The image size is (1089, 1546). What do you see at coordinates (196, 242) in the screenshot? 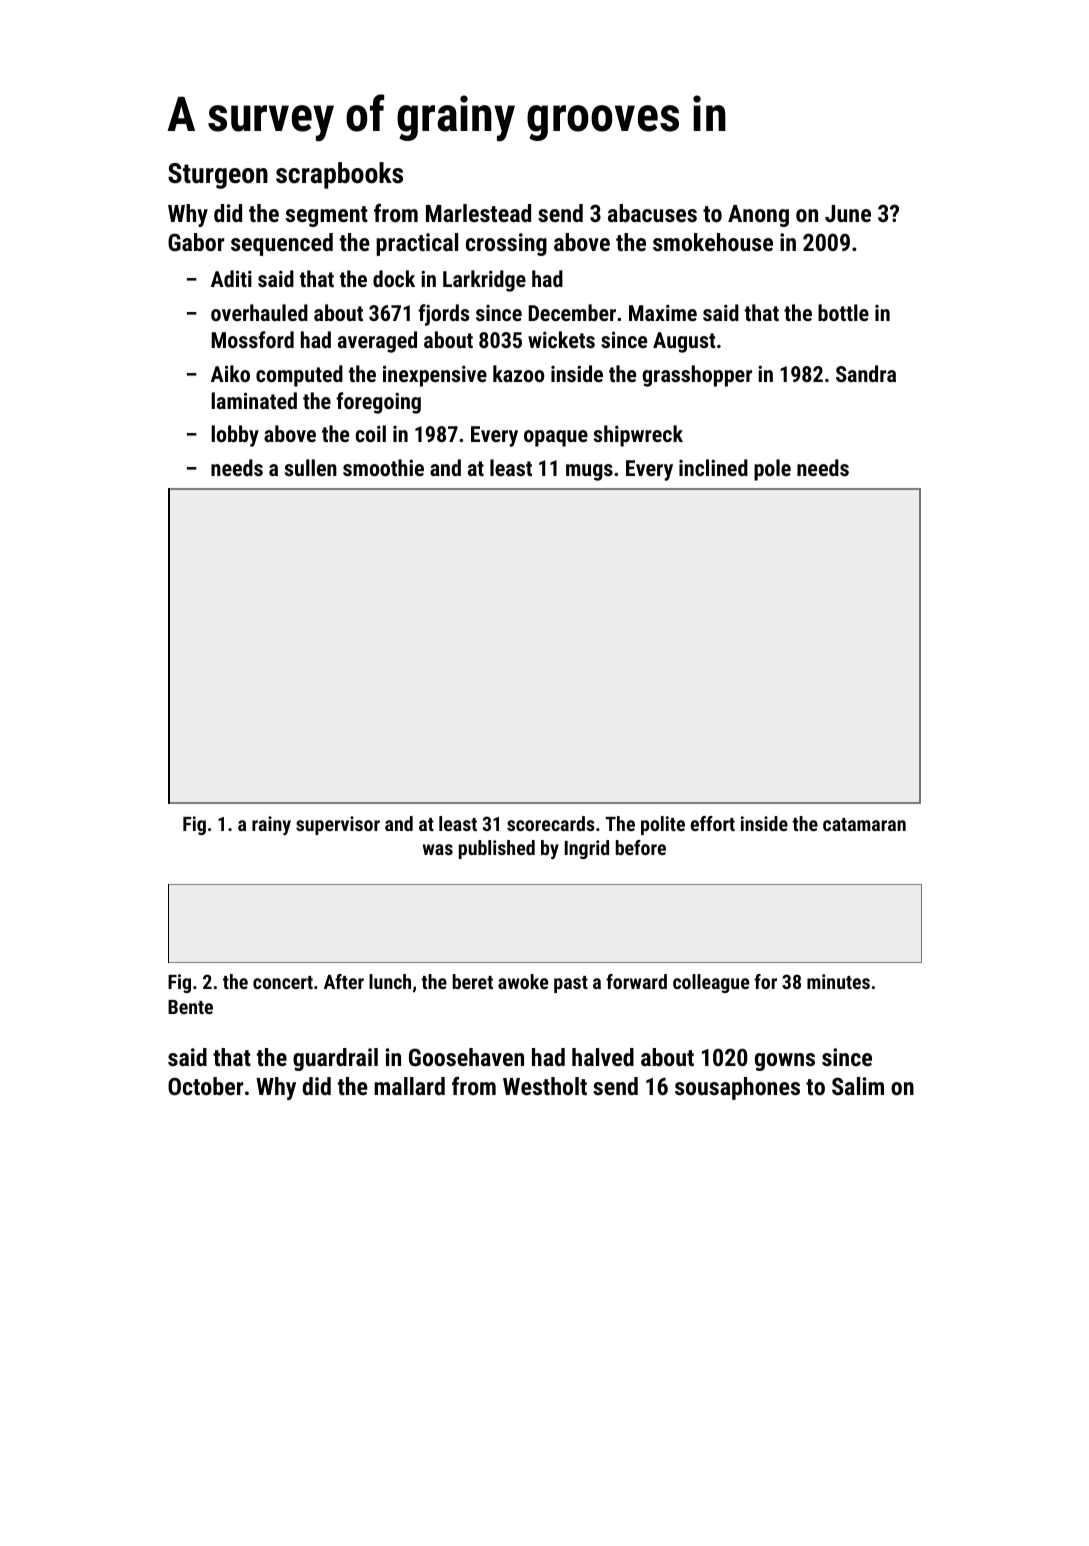
I see `Gabor` at bounding box center [196, 242].
